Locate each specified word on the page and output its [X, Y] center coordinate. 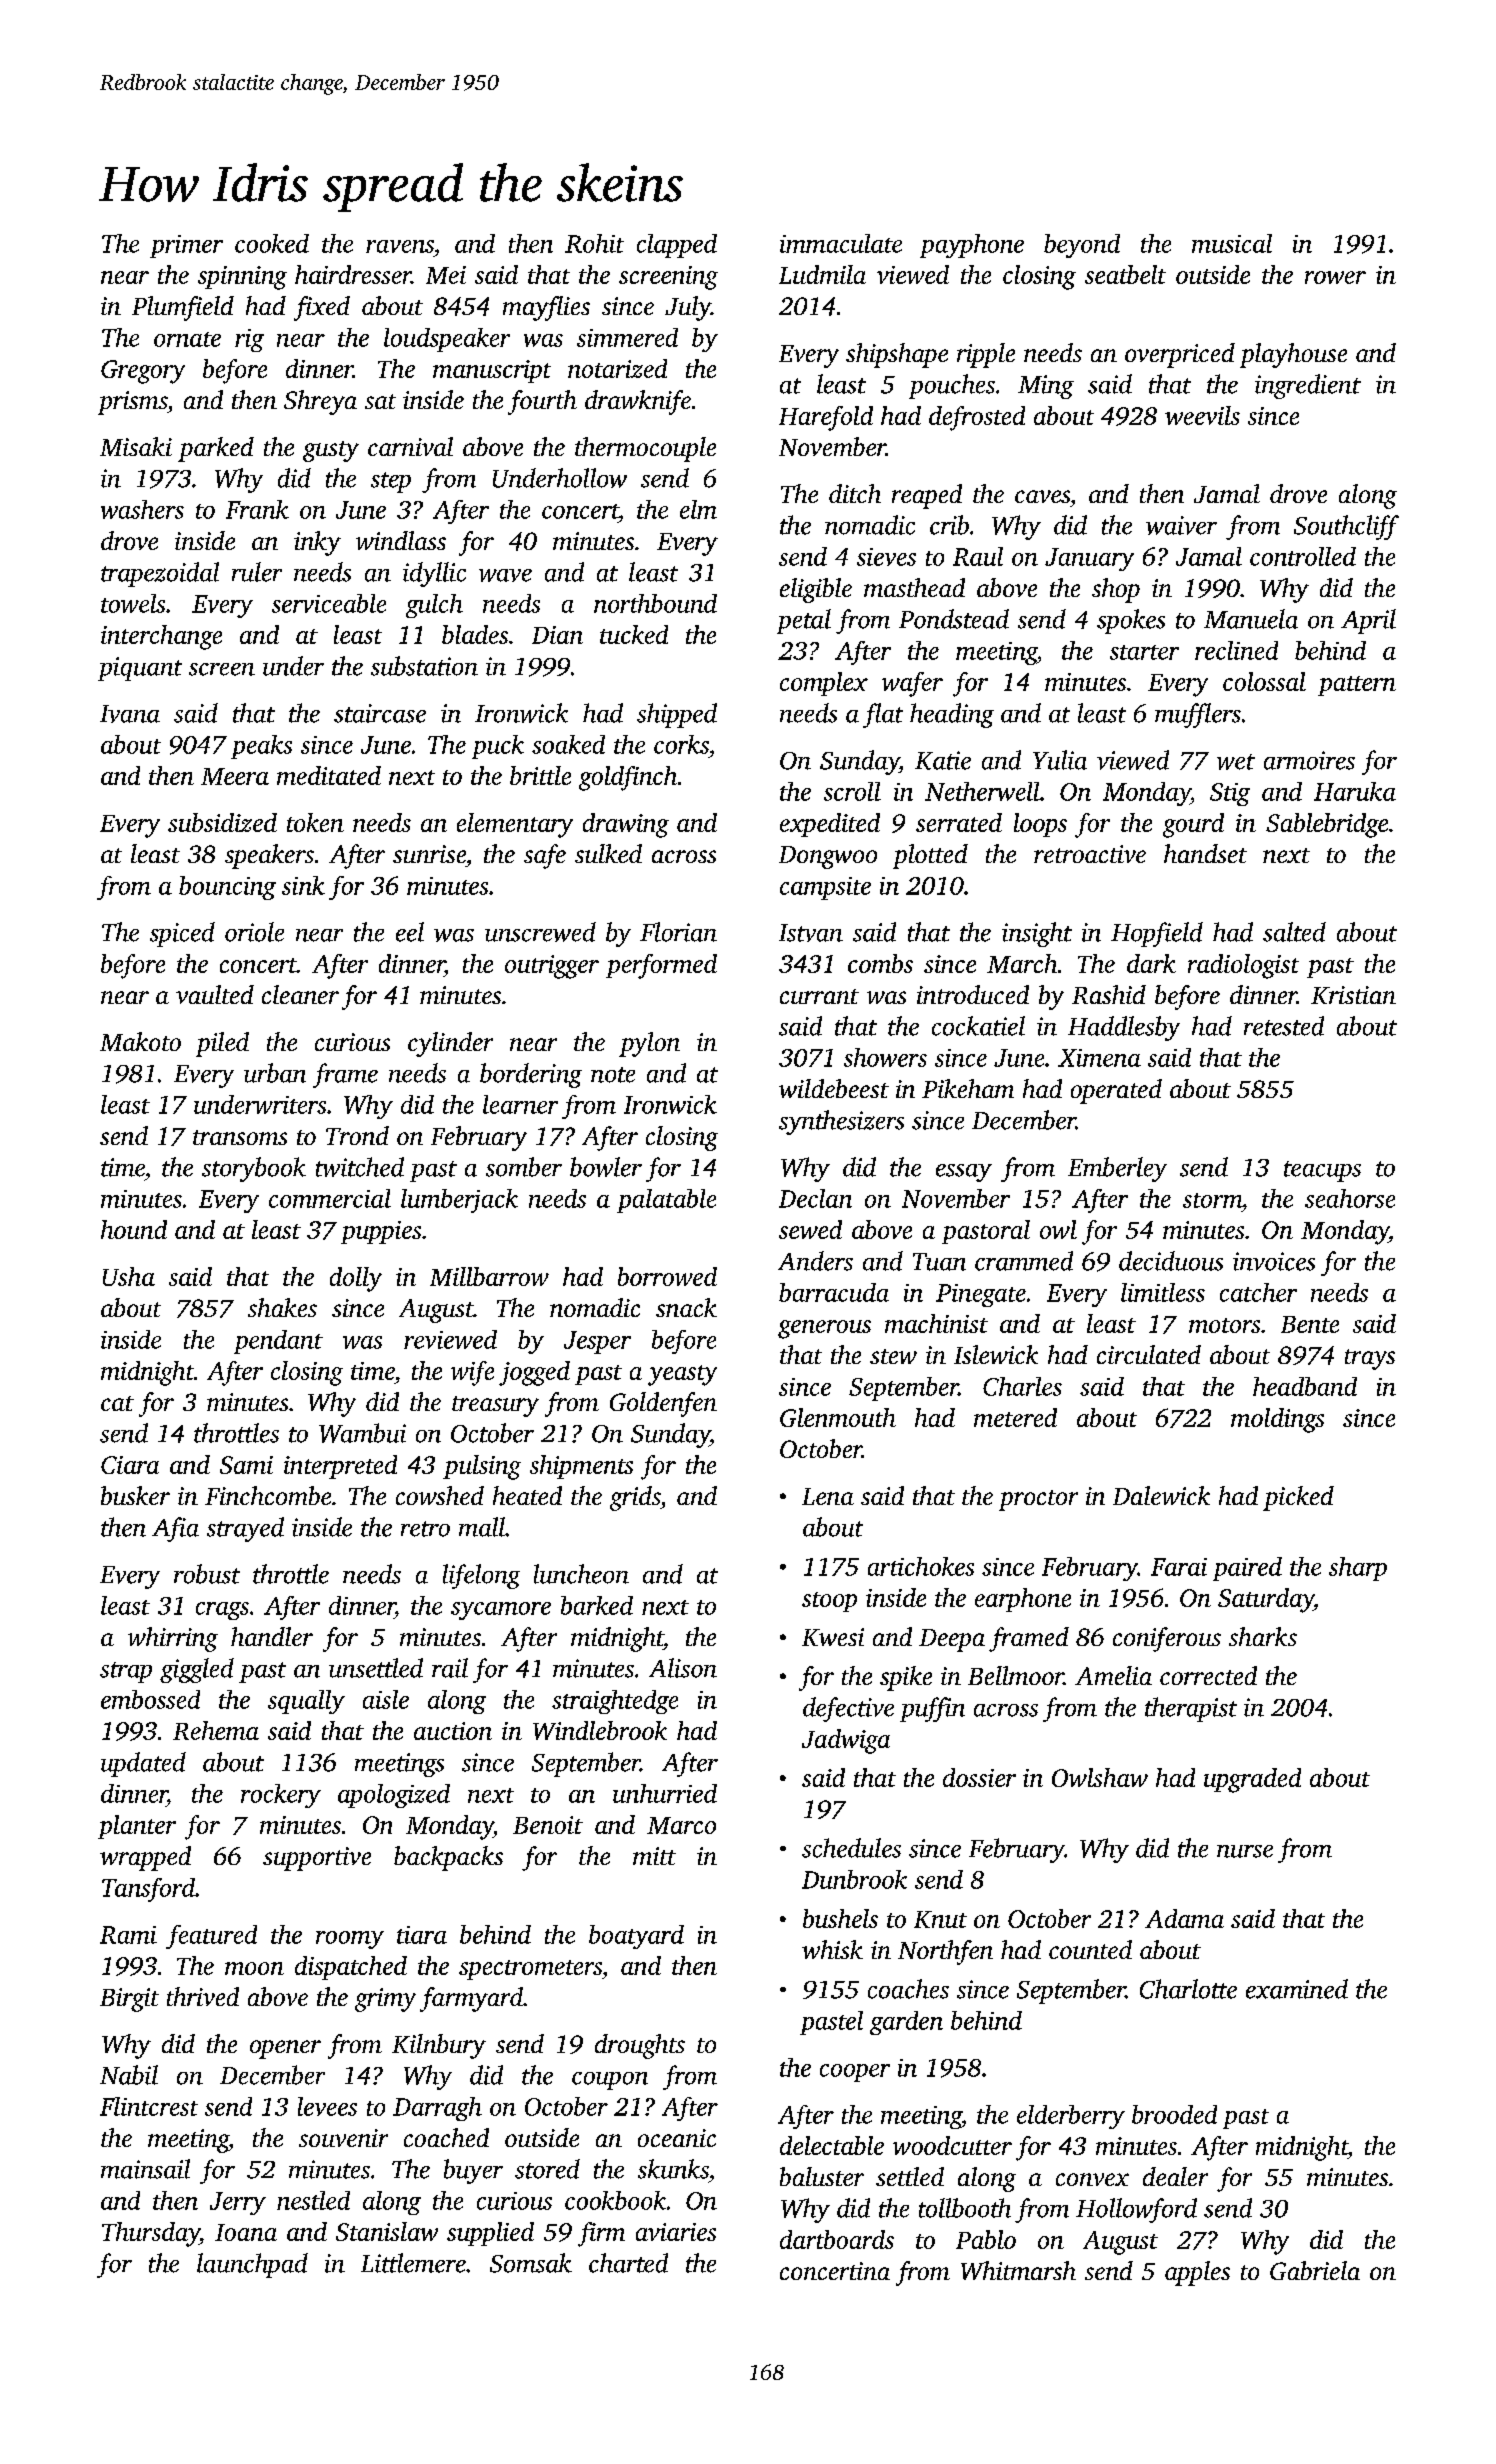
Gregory [143, 372]
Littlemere [413, 2263]
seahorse [1350, 1198]
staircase [380, 713]
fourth [542, 402]
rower [1335, 277]
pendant [278, 1342]
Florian [678, 932]
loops [1040, 825]
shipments [581, 1467]
